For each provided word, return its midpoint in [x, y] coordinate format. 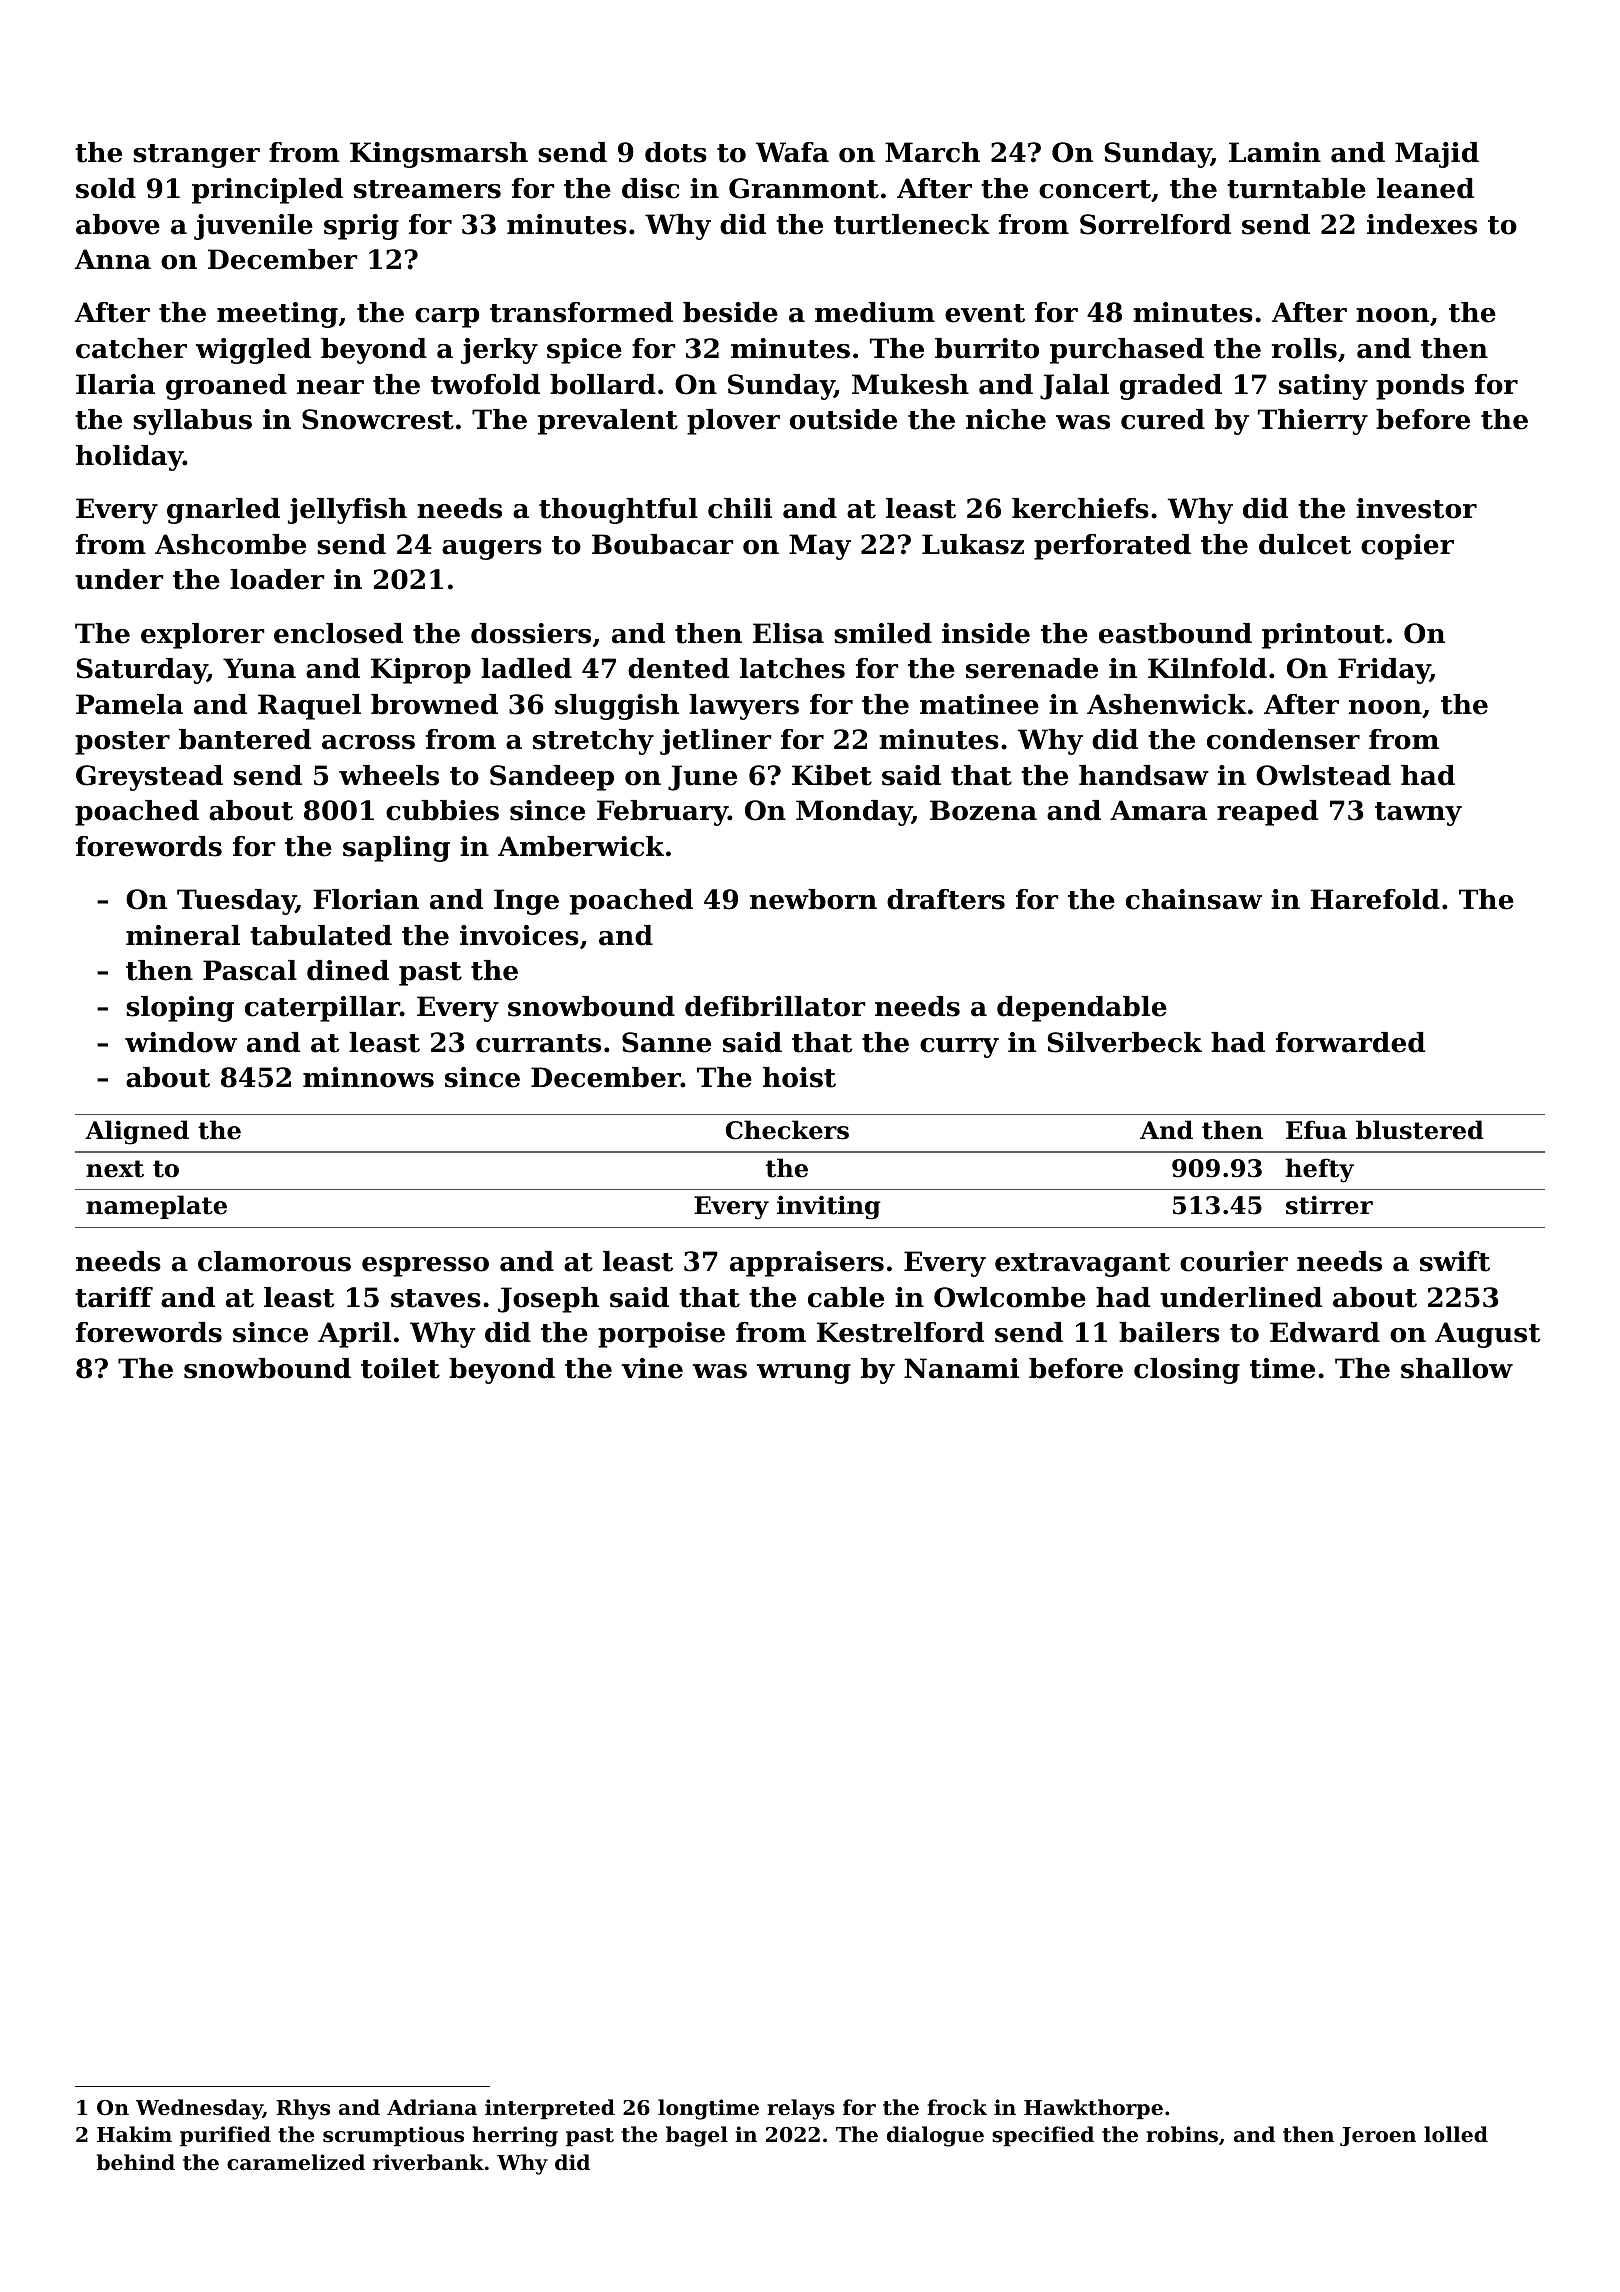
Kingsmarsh [439, 155]
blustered [1420, 1130]
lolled [1456, 2134]
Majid [1437, 155]
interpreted [550, 2109]
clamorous [274, 1261]
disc [650, 188]
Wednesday [199, 2109]
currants [538, 1043]
